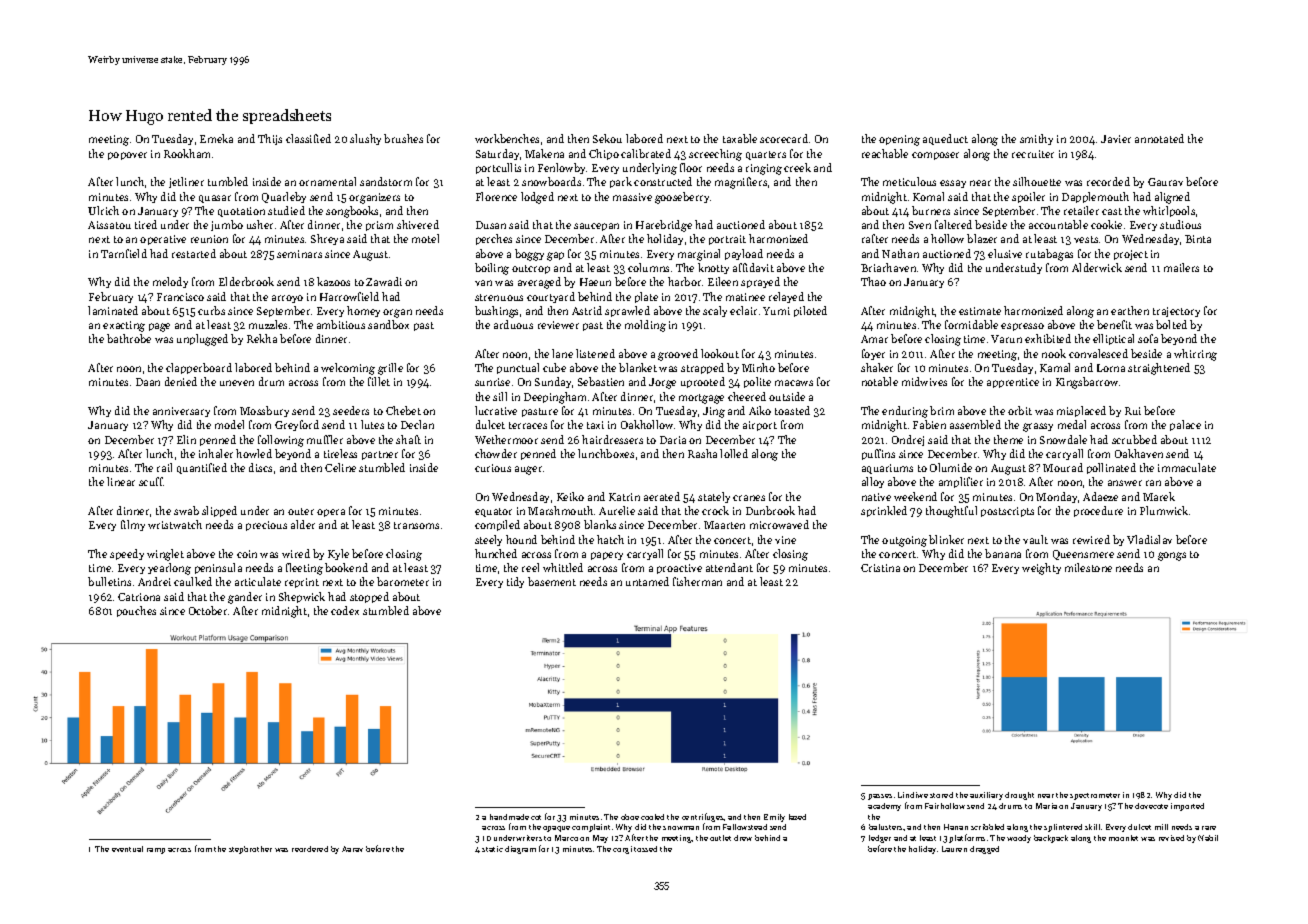 Image resolution: width=1308 pixels, height=924 pixels. Describe the element at coordinates (528, 470) in the screenshot. I see `auger` at that location.
